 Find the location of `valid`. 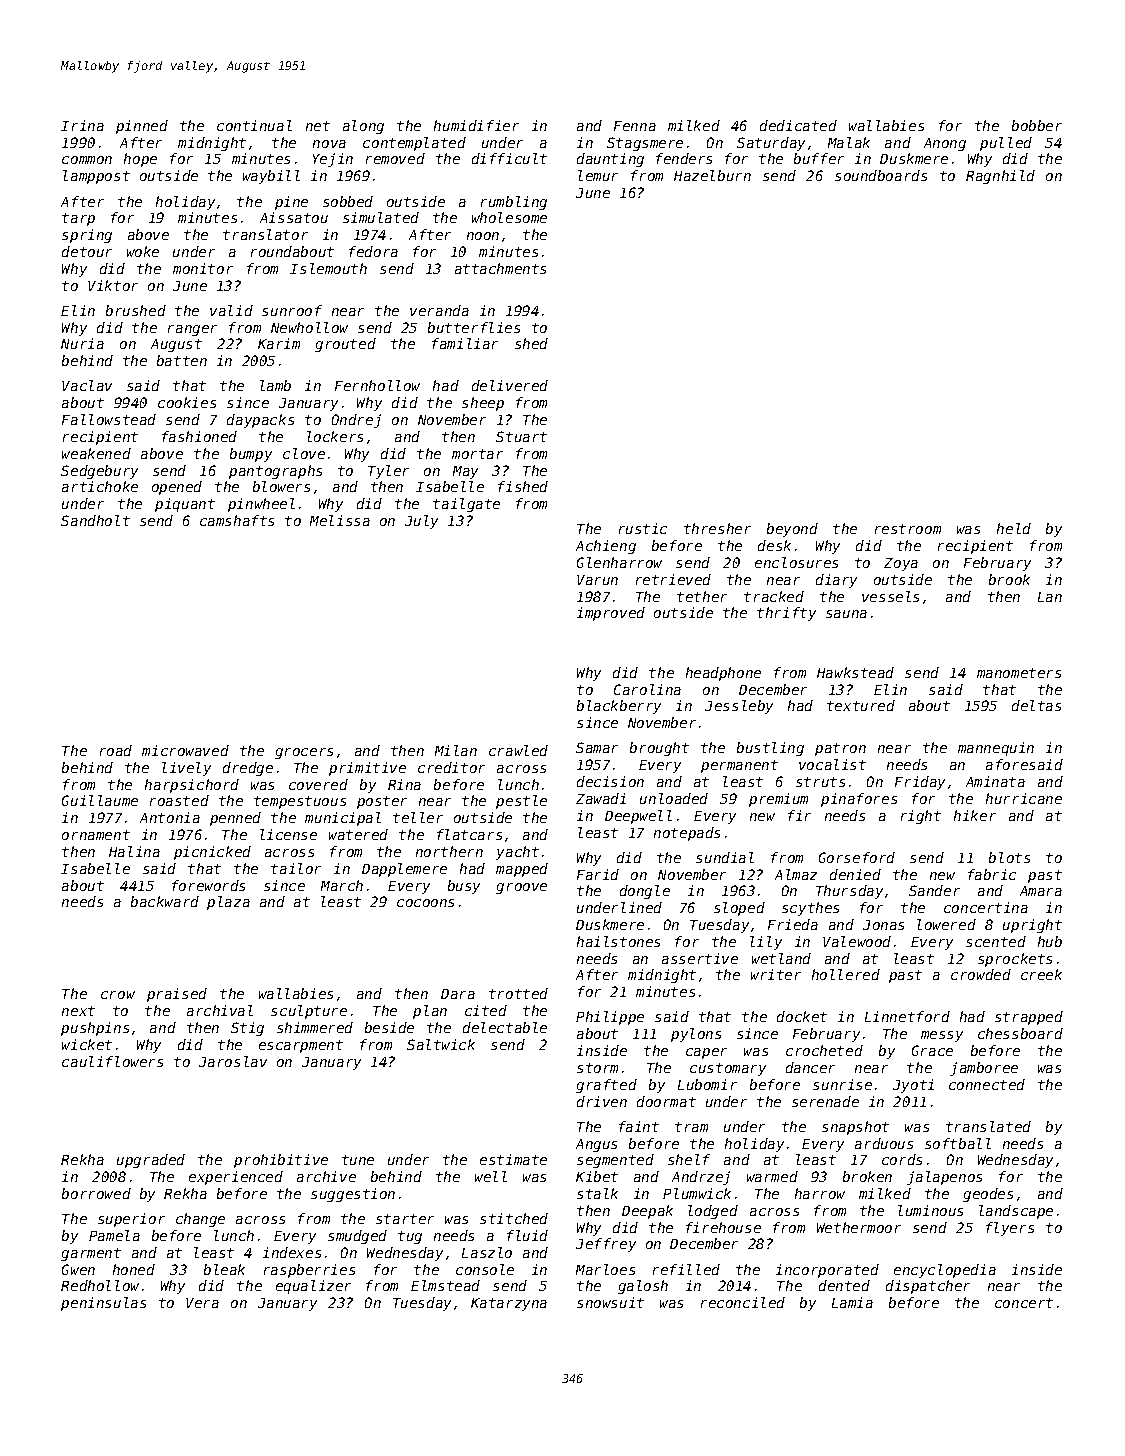

valid is located at coordinates (231, 310).
